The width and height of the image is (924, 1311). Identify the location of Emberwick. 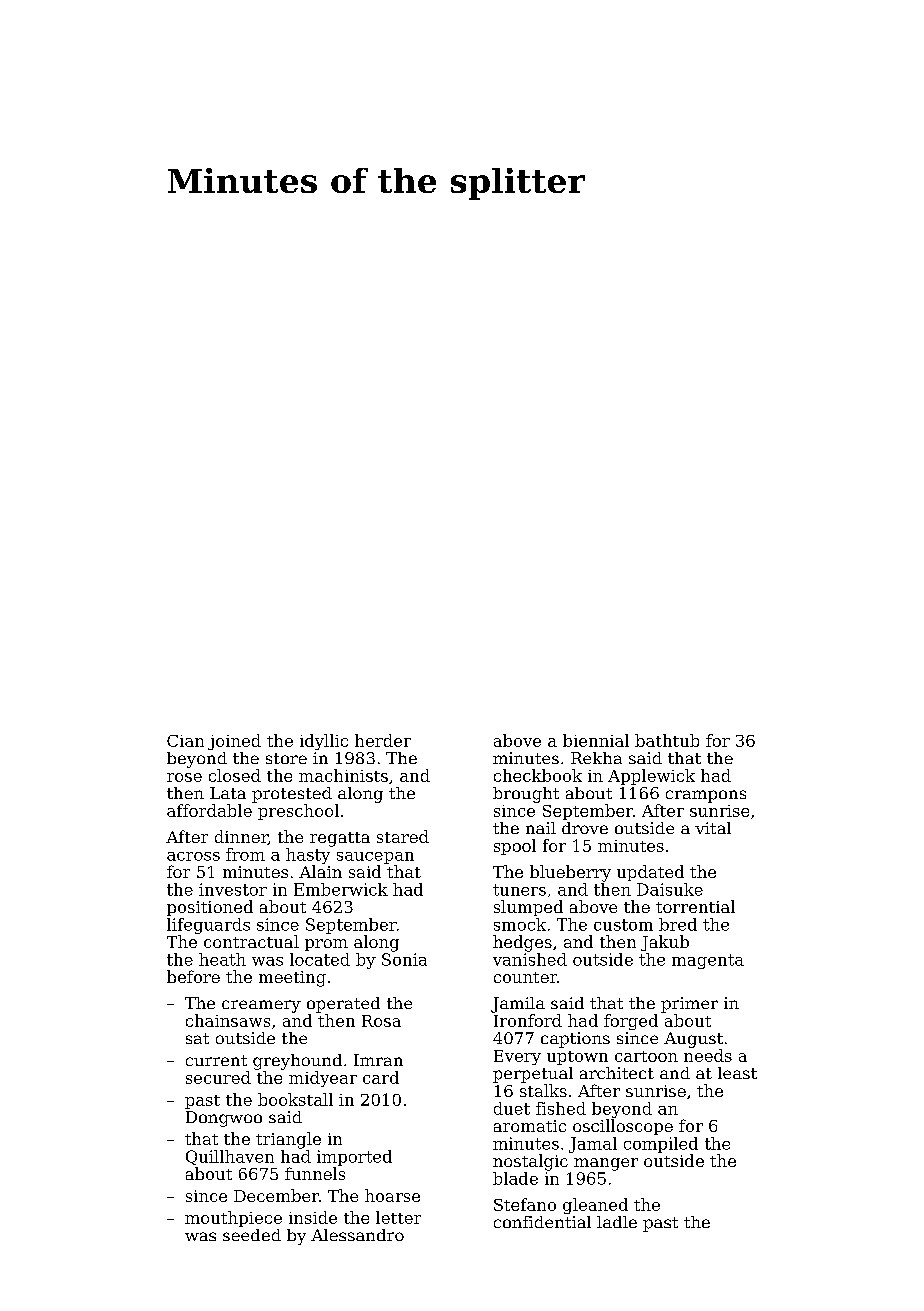
(341, 889).
